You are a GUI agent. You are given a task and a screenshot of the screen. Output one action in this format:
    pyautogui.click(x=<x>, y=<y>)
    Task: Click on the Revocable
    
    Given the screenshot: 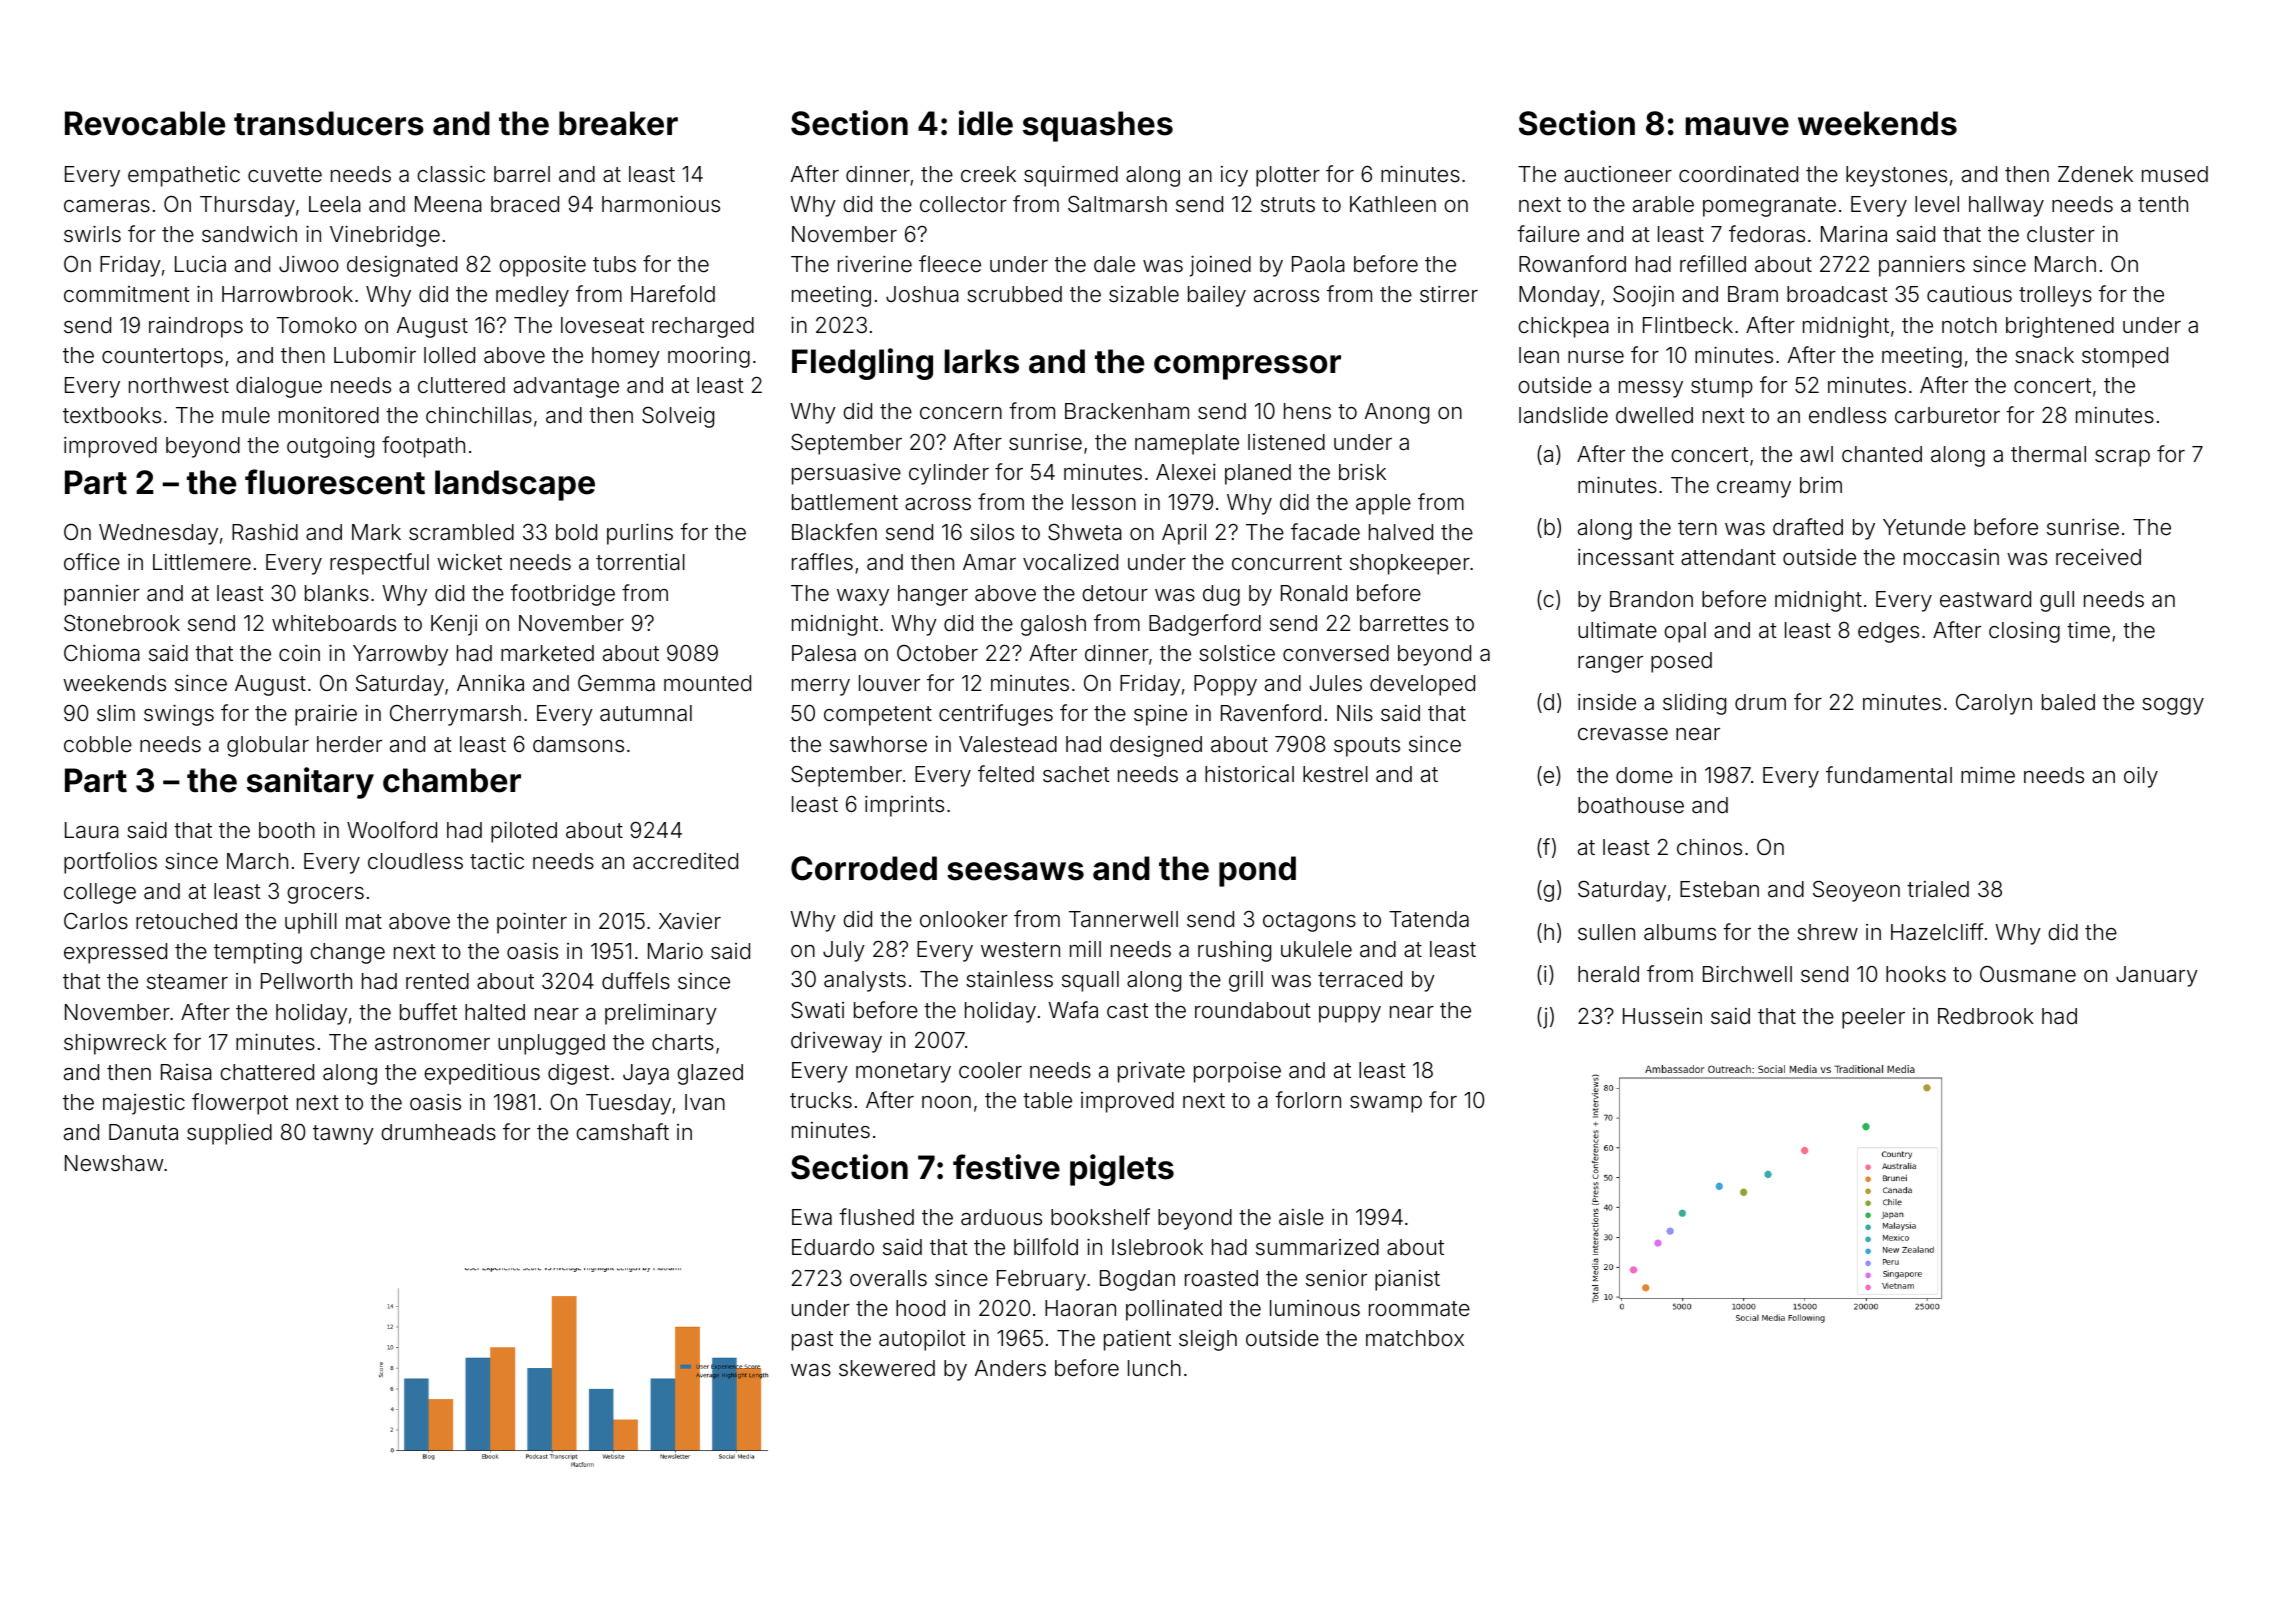 What is the action you would take?
    pyautogui.click(x=145, y=123)
